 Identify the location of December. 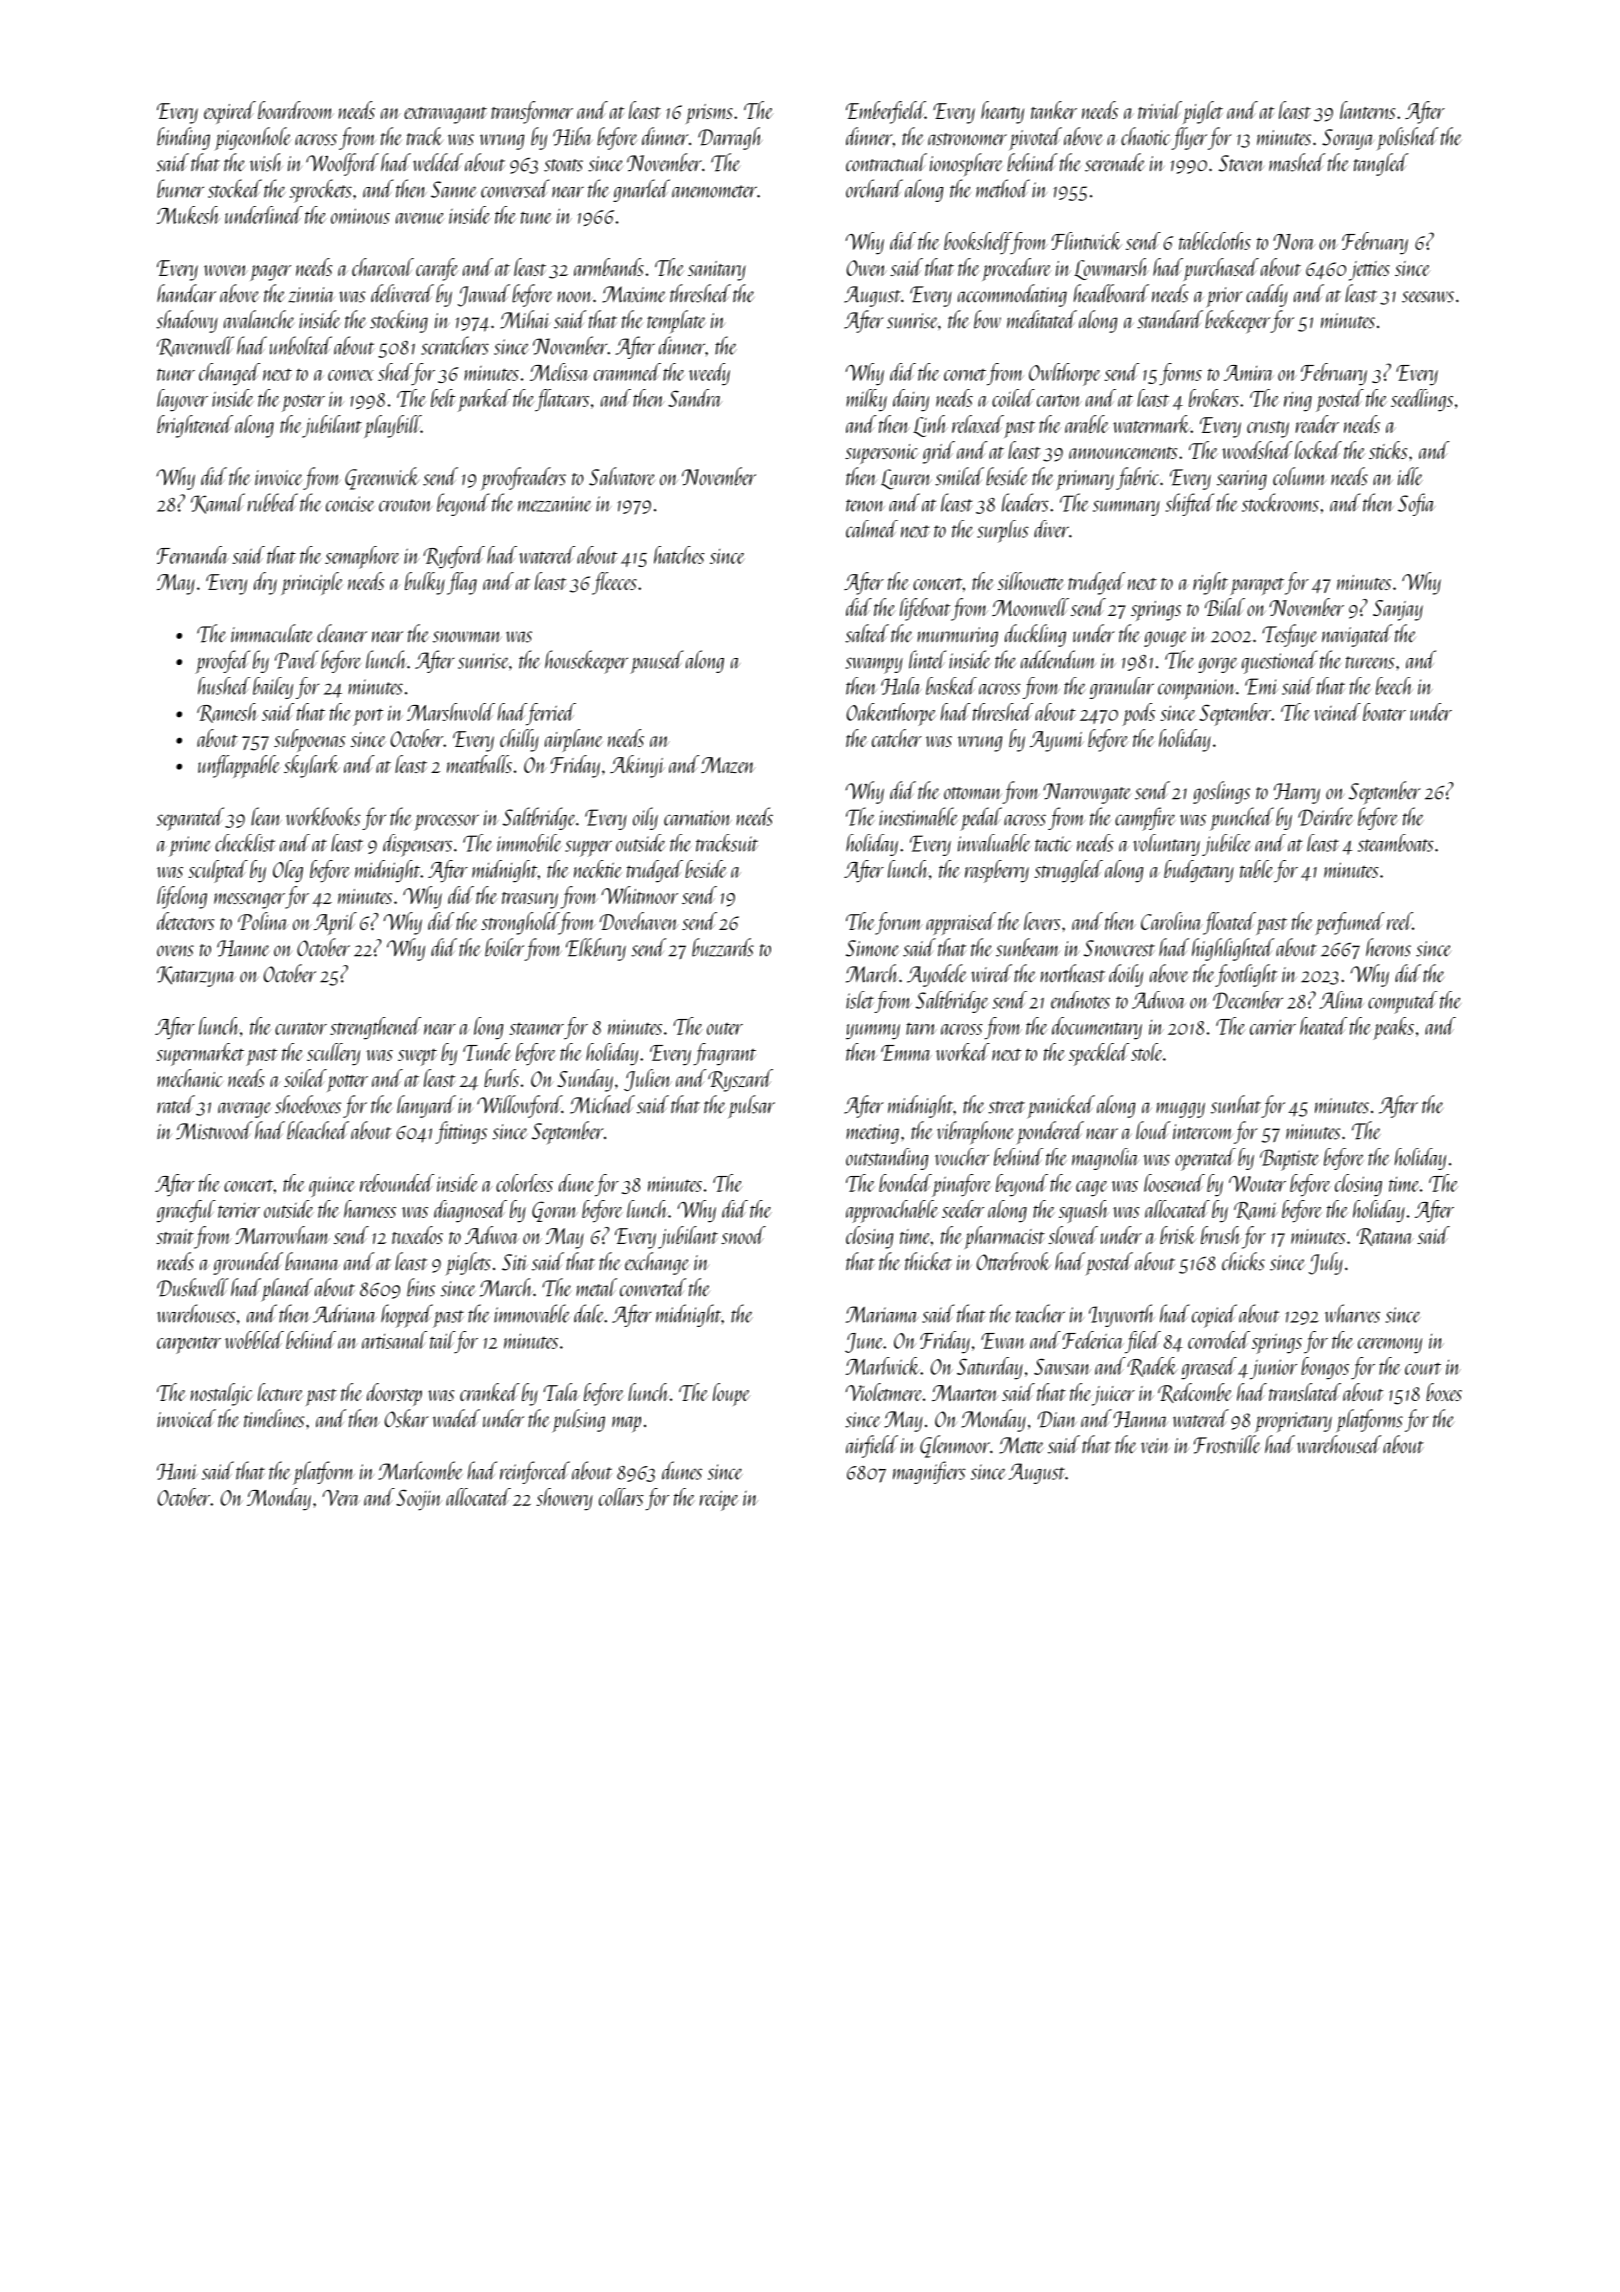
(1248, 1000).
